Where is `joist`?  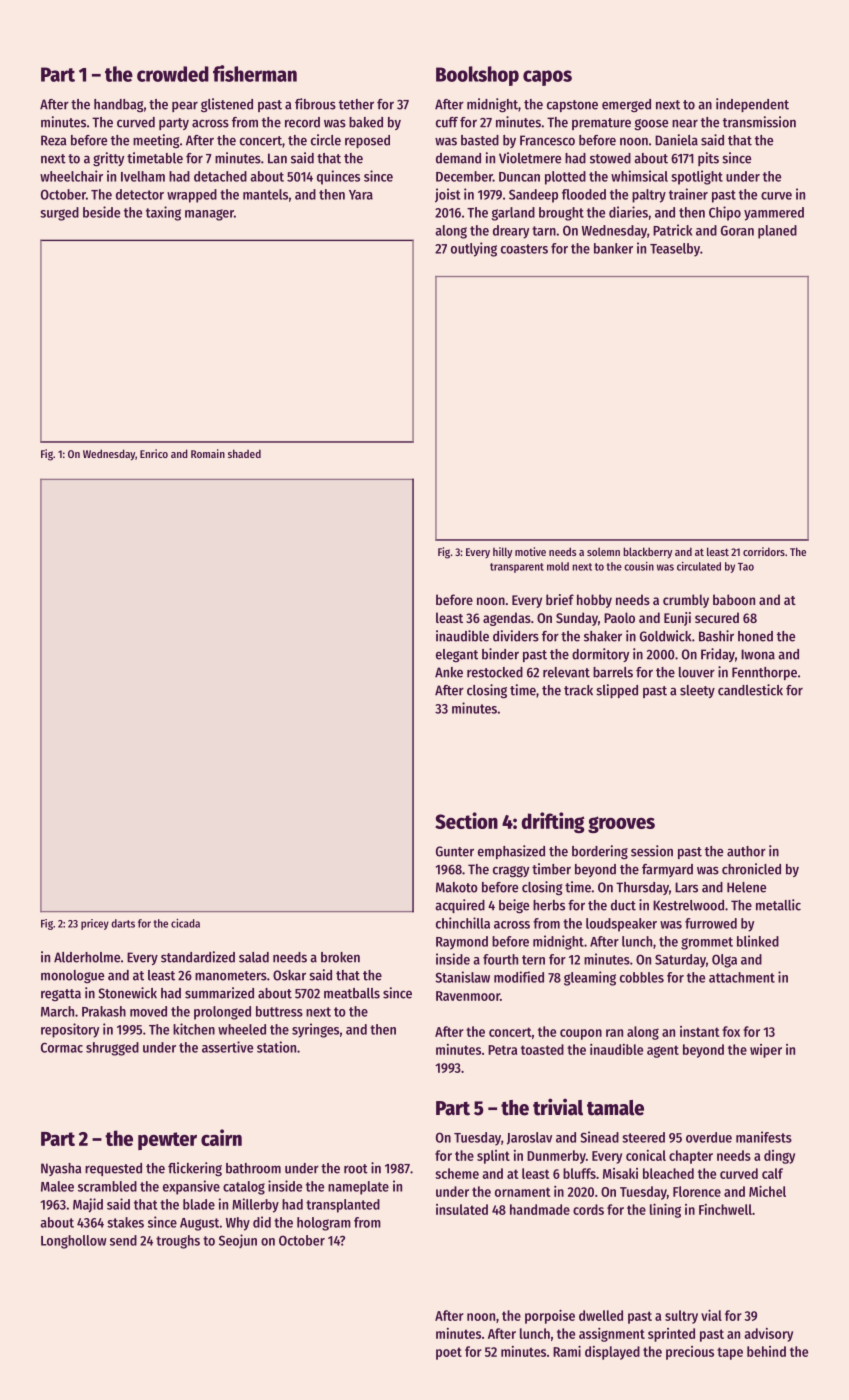 joist is located at coordinates (447, 195).
